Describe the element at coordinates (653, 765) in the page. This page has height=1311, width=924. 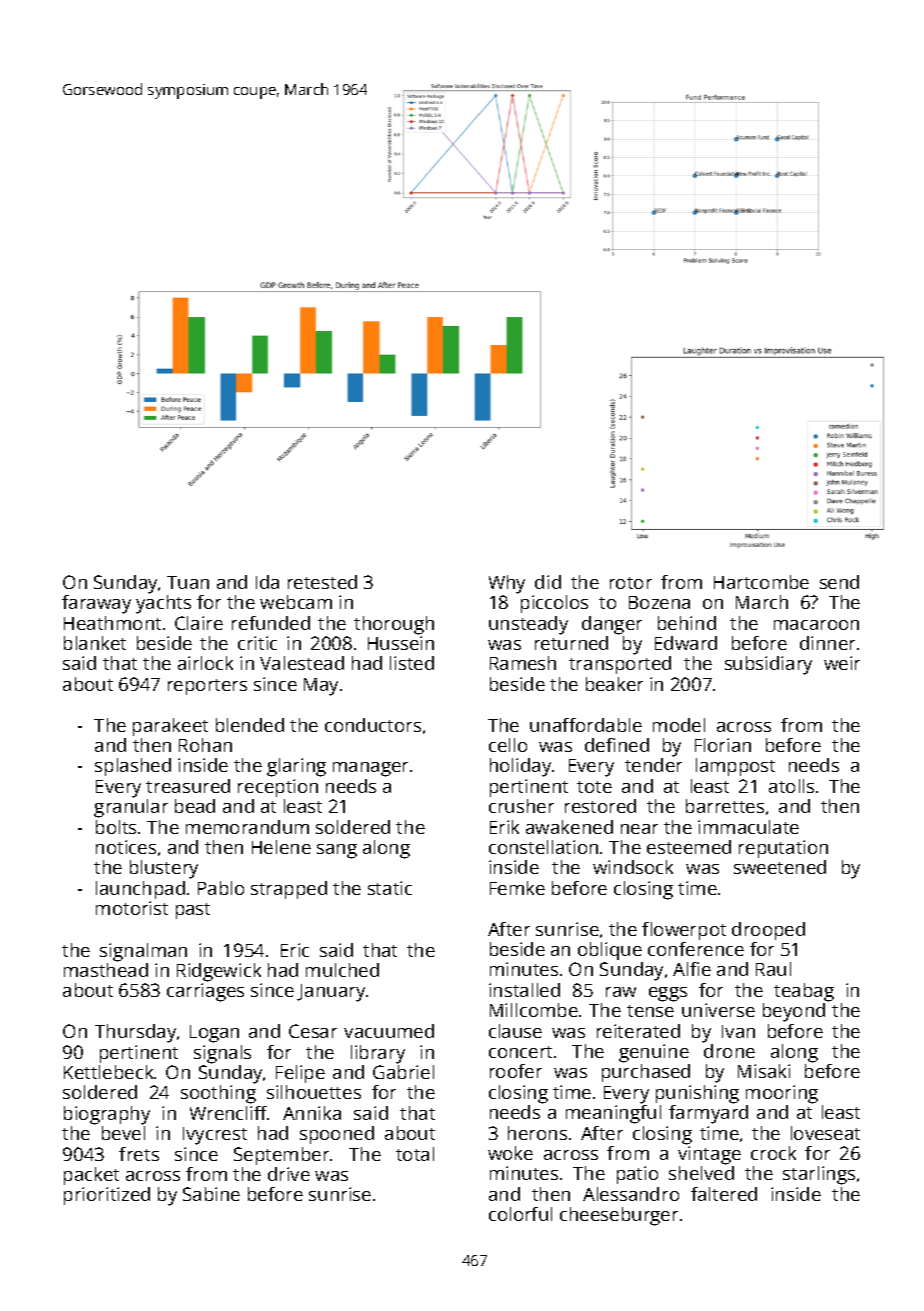
I see `tender` at that location.
